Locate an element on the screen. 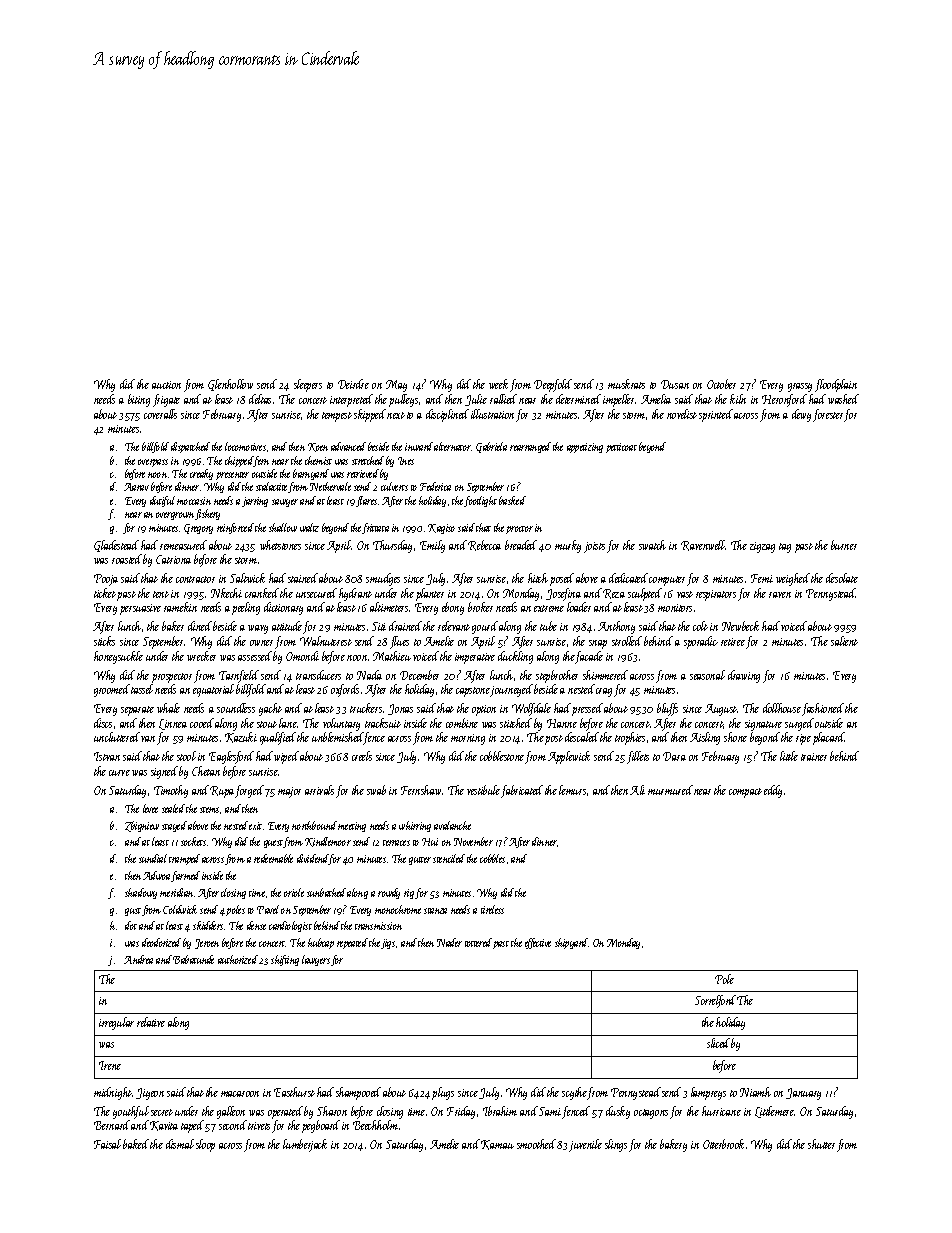 The width and height of the screenshot is (952, 1233). floodplain is located at coordinates (836, 385).
